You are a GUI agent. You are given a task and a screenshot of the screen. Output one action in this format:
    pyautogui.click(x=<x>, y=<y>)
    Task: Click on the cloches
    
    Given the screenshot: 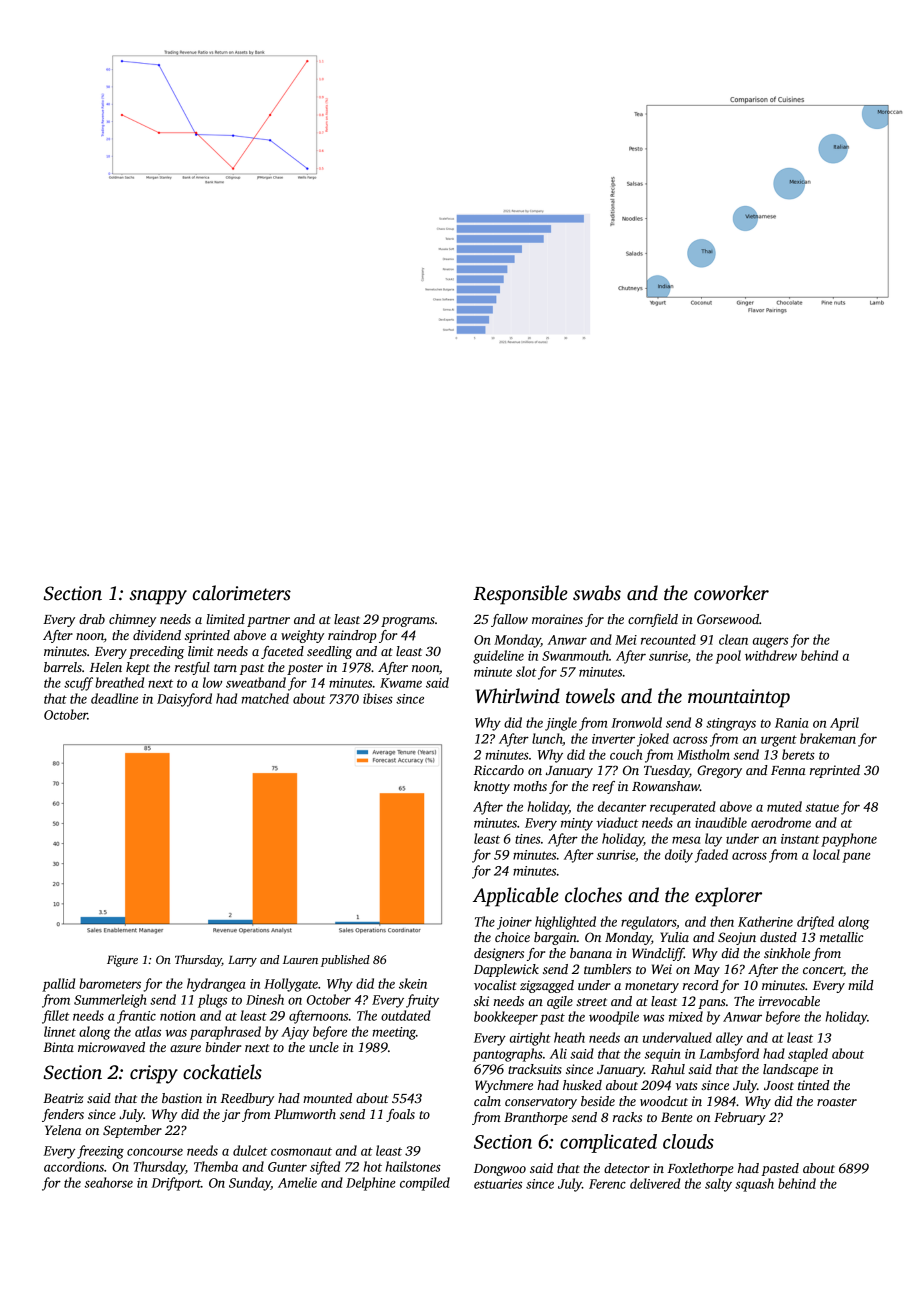 What is the action you would take?
    pyautogui.click(x=593, y=895)
